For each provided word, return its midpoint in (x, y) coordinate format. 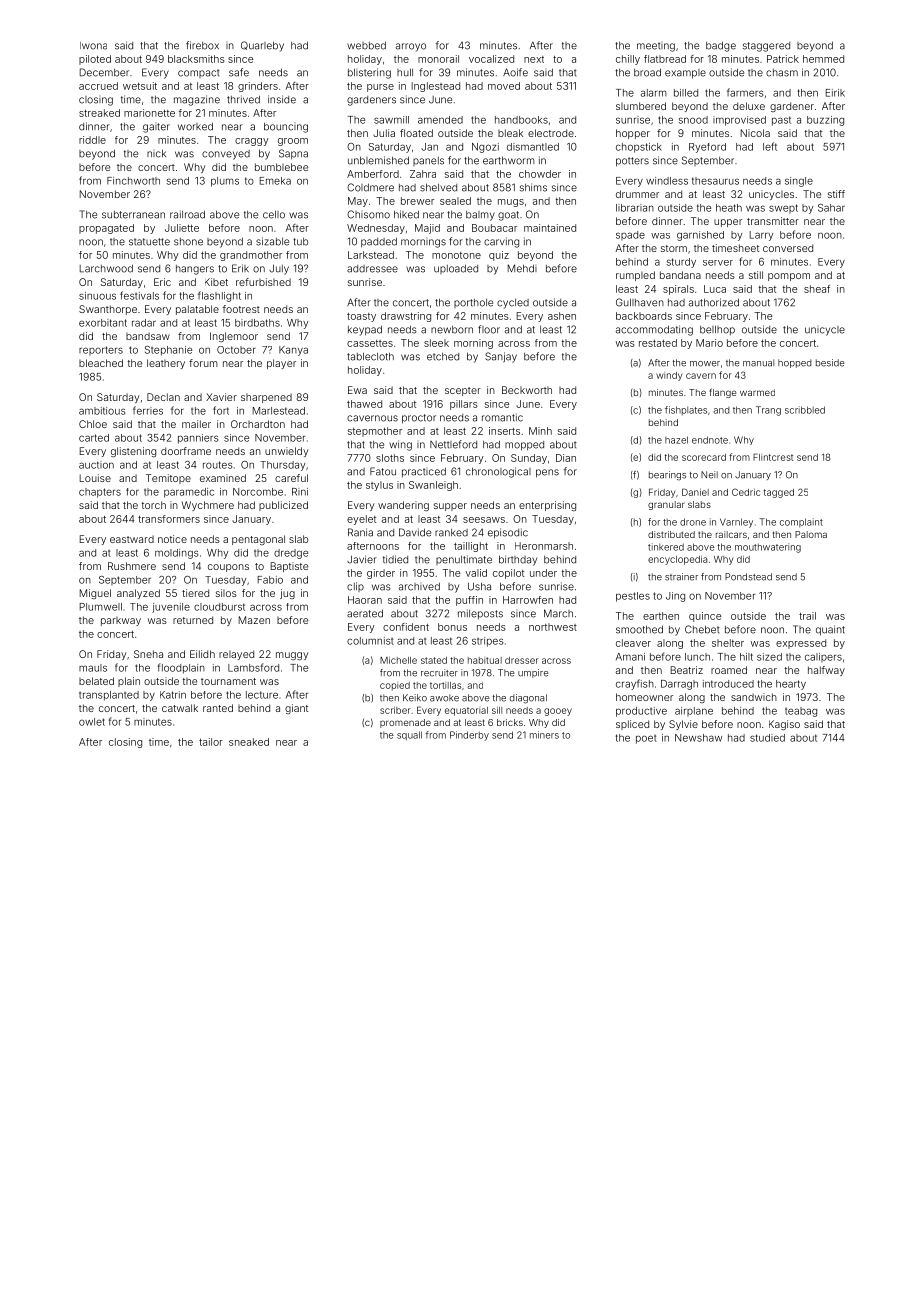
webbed (366, 45)
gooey (558, 712)
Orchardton (258, 424)
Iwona (93, 46)
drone (693, 522)
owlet (92, 722)
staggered (766, 47)
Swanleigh (433, 486)
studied (767, 738)
